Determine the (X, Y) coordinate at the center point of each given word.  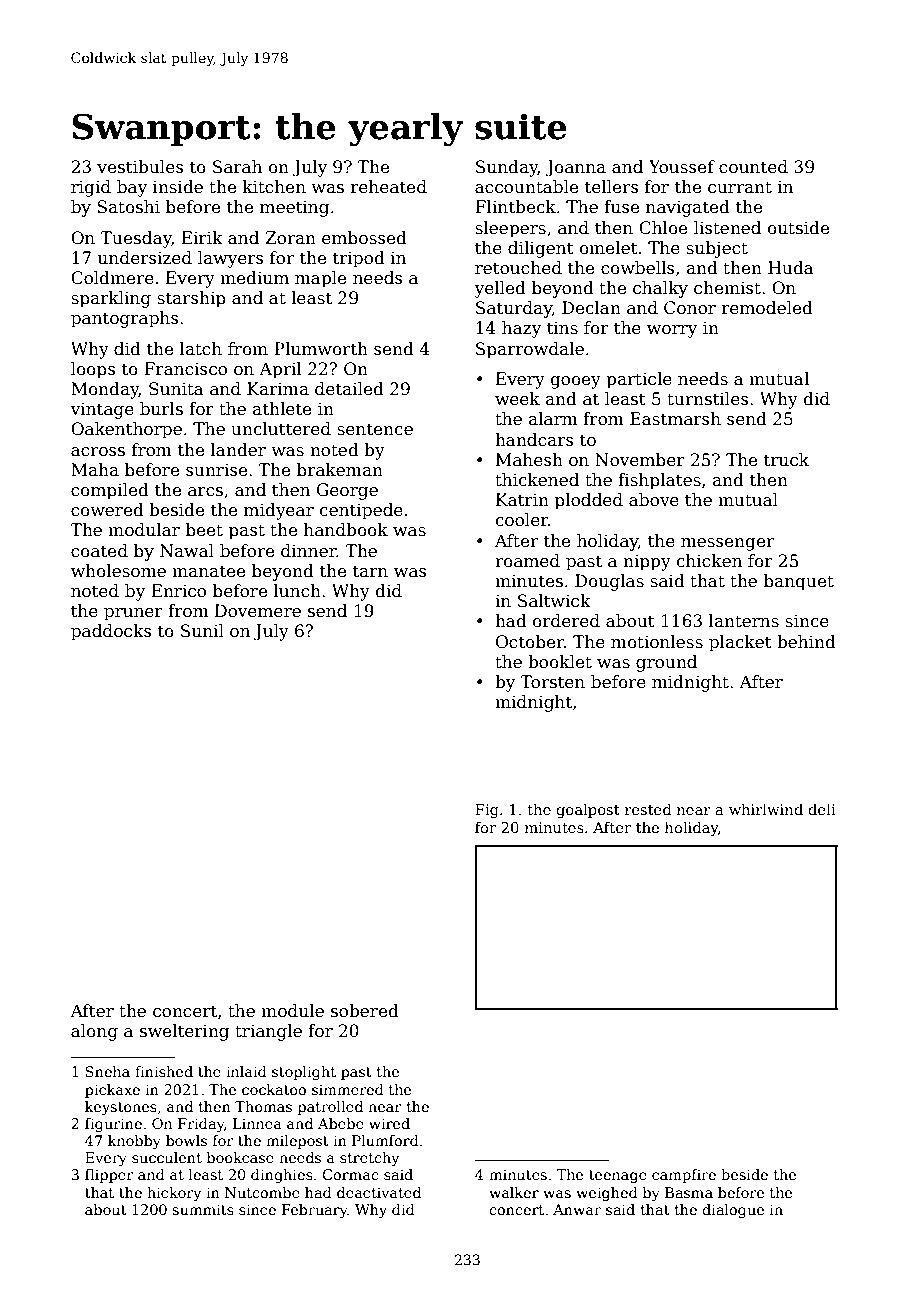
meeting (294, 208)
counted (753, 167)
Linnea (257, 1123)
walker (514, 1192)
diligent (541, 249)
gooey (576, 382)
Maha (95, 469)
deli (822, 809)
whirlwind (766, 809)
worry (672, 331)
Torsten (552, 682)
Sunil (202, 631)
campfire (684, 1176)
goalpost (588, 810)
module (292, 1011)
